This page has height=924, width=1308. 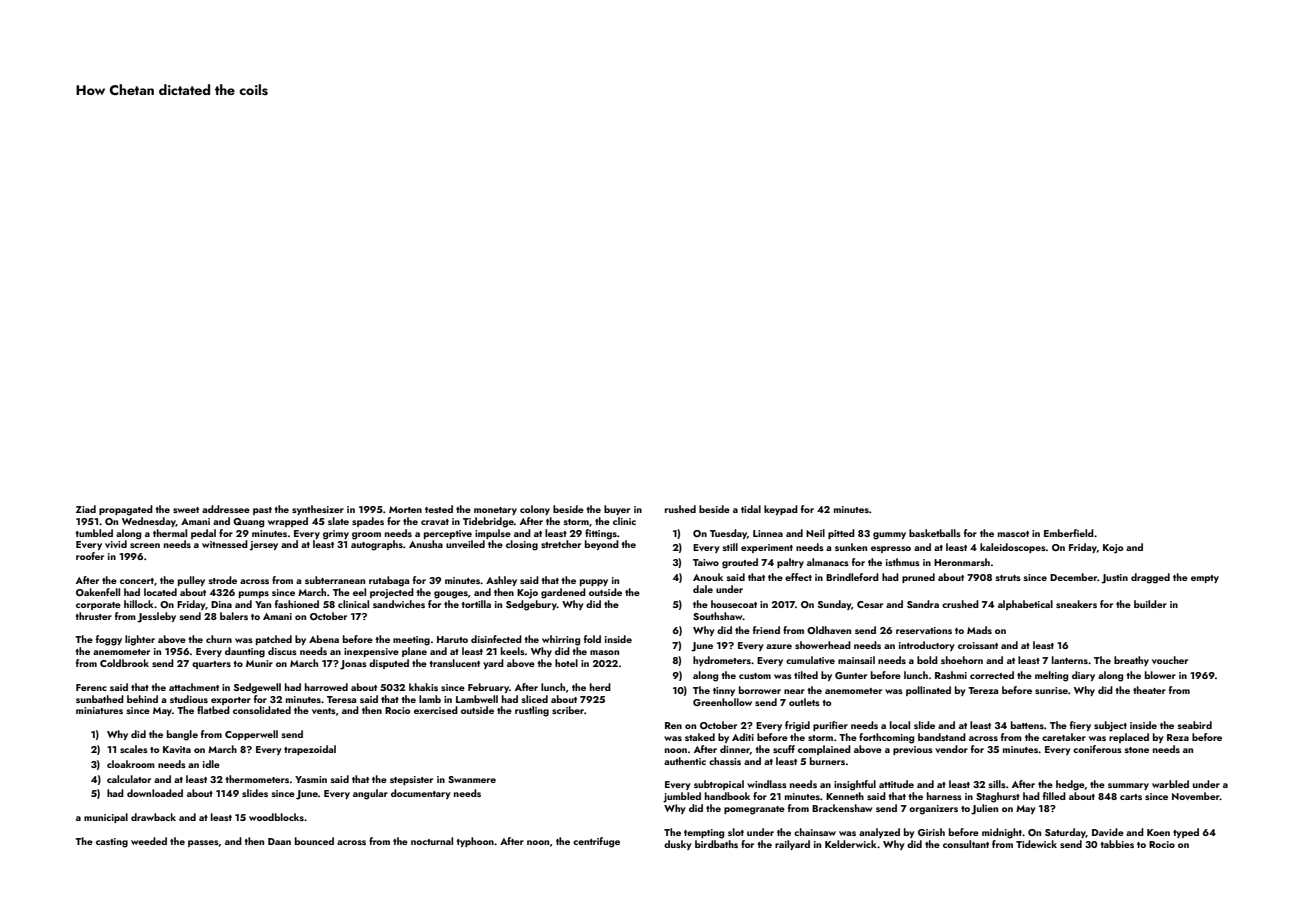 What do you see at coordinates (1205, 579) in the page?
I see `empty` at bounding box center [1205, 579].
